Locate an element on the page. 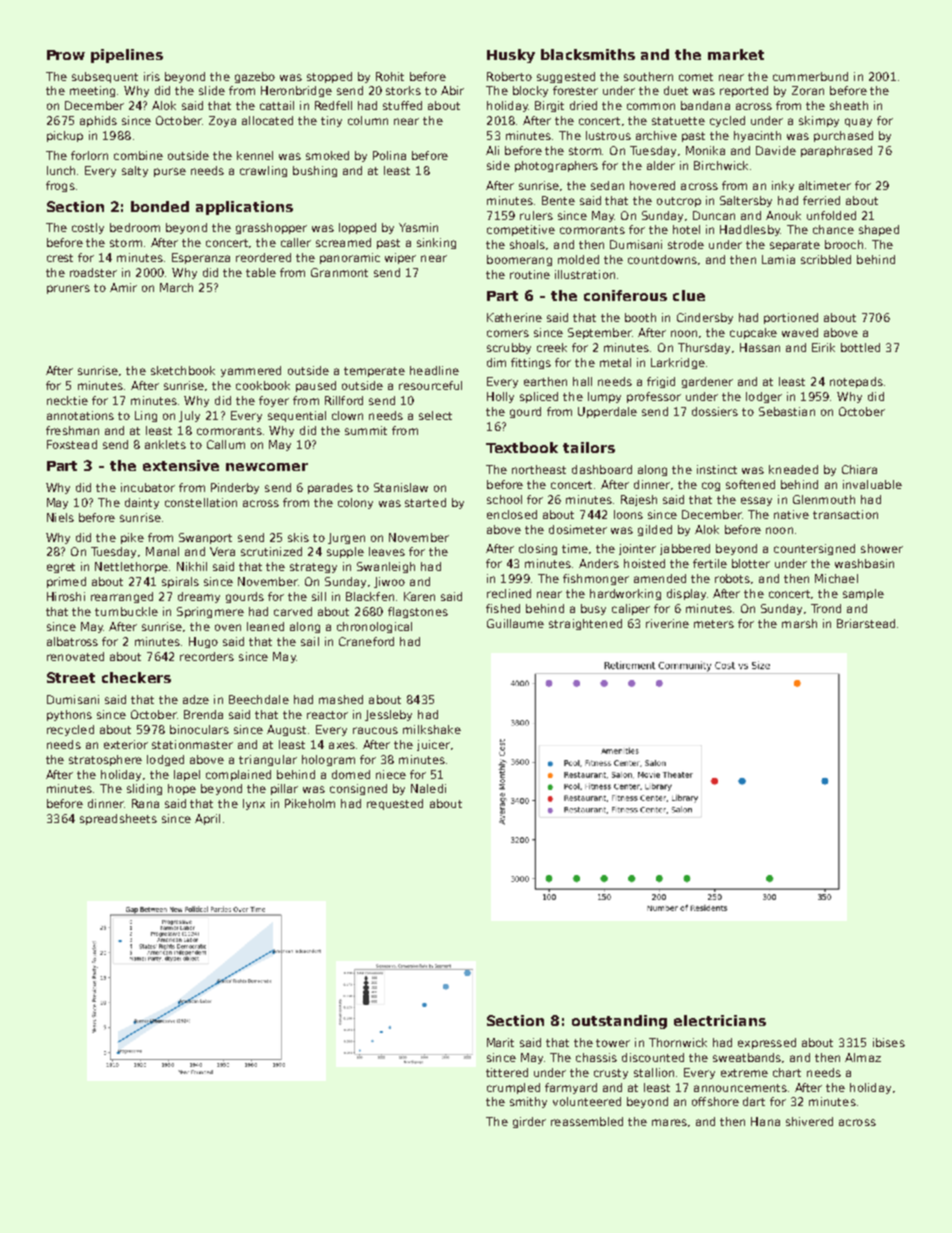  sinking is located at coordinates (436, 243).
